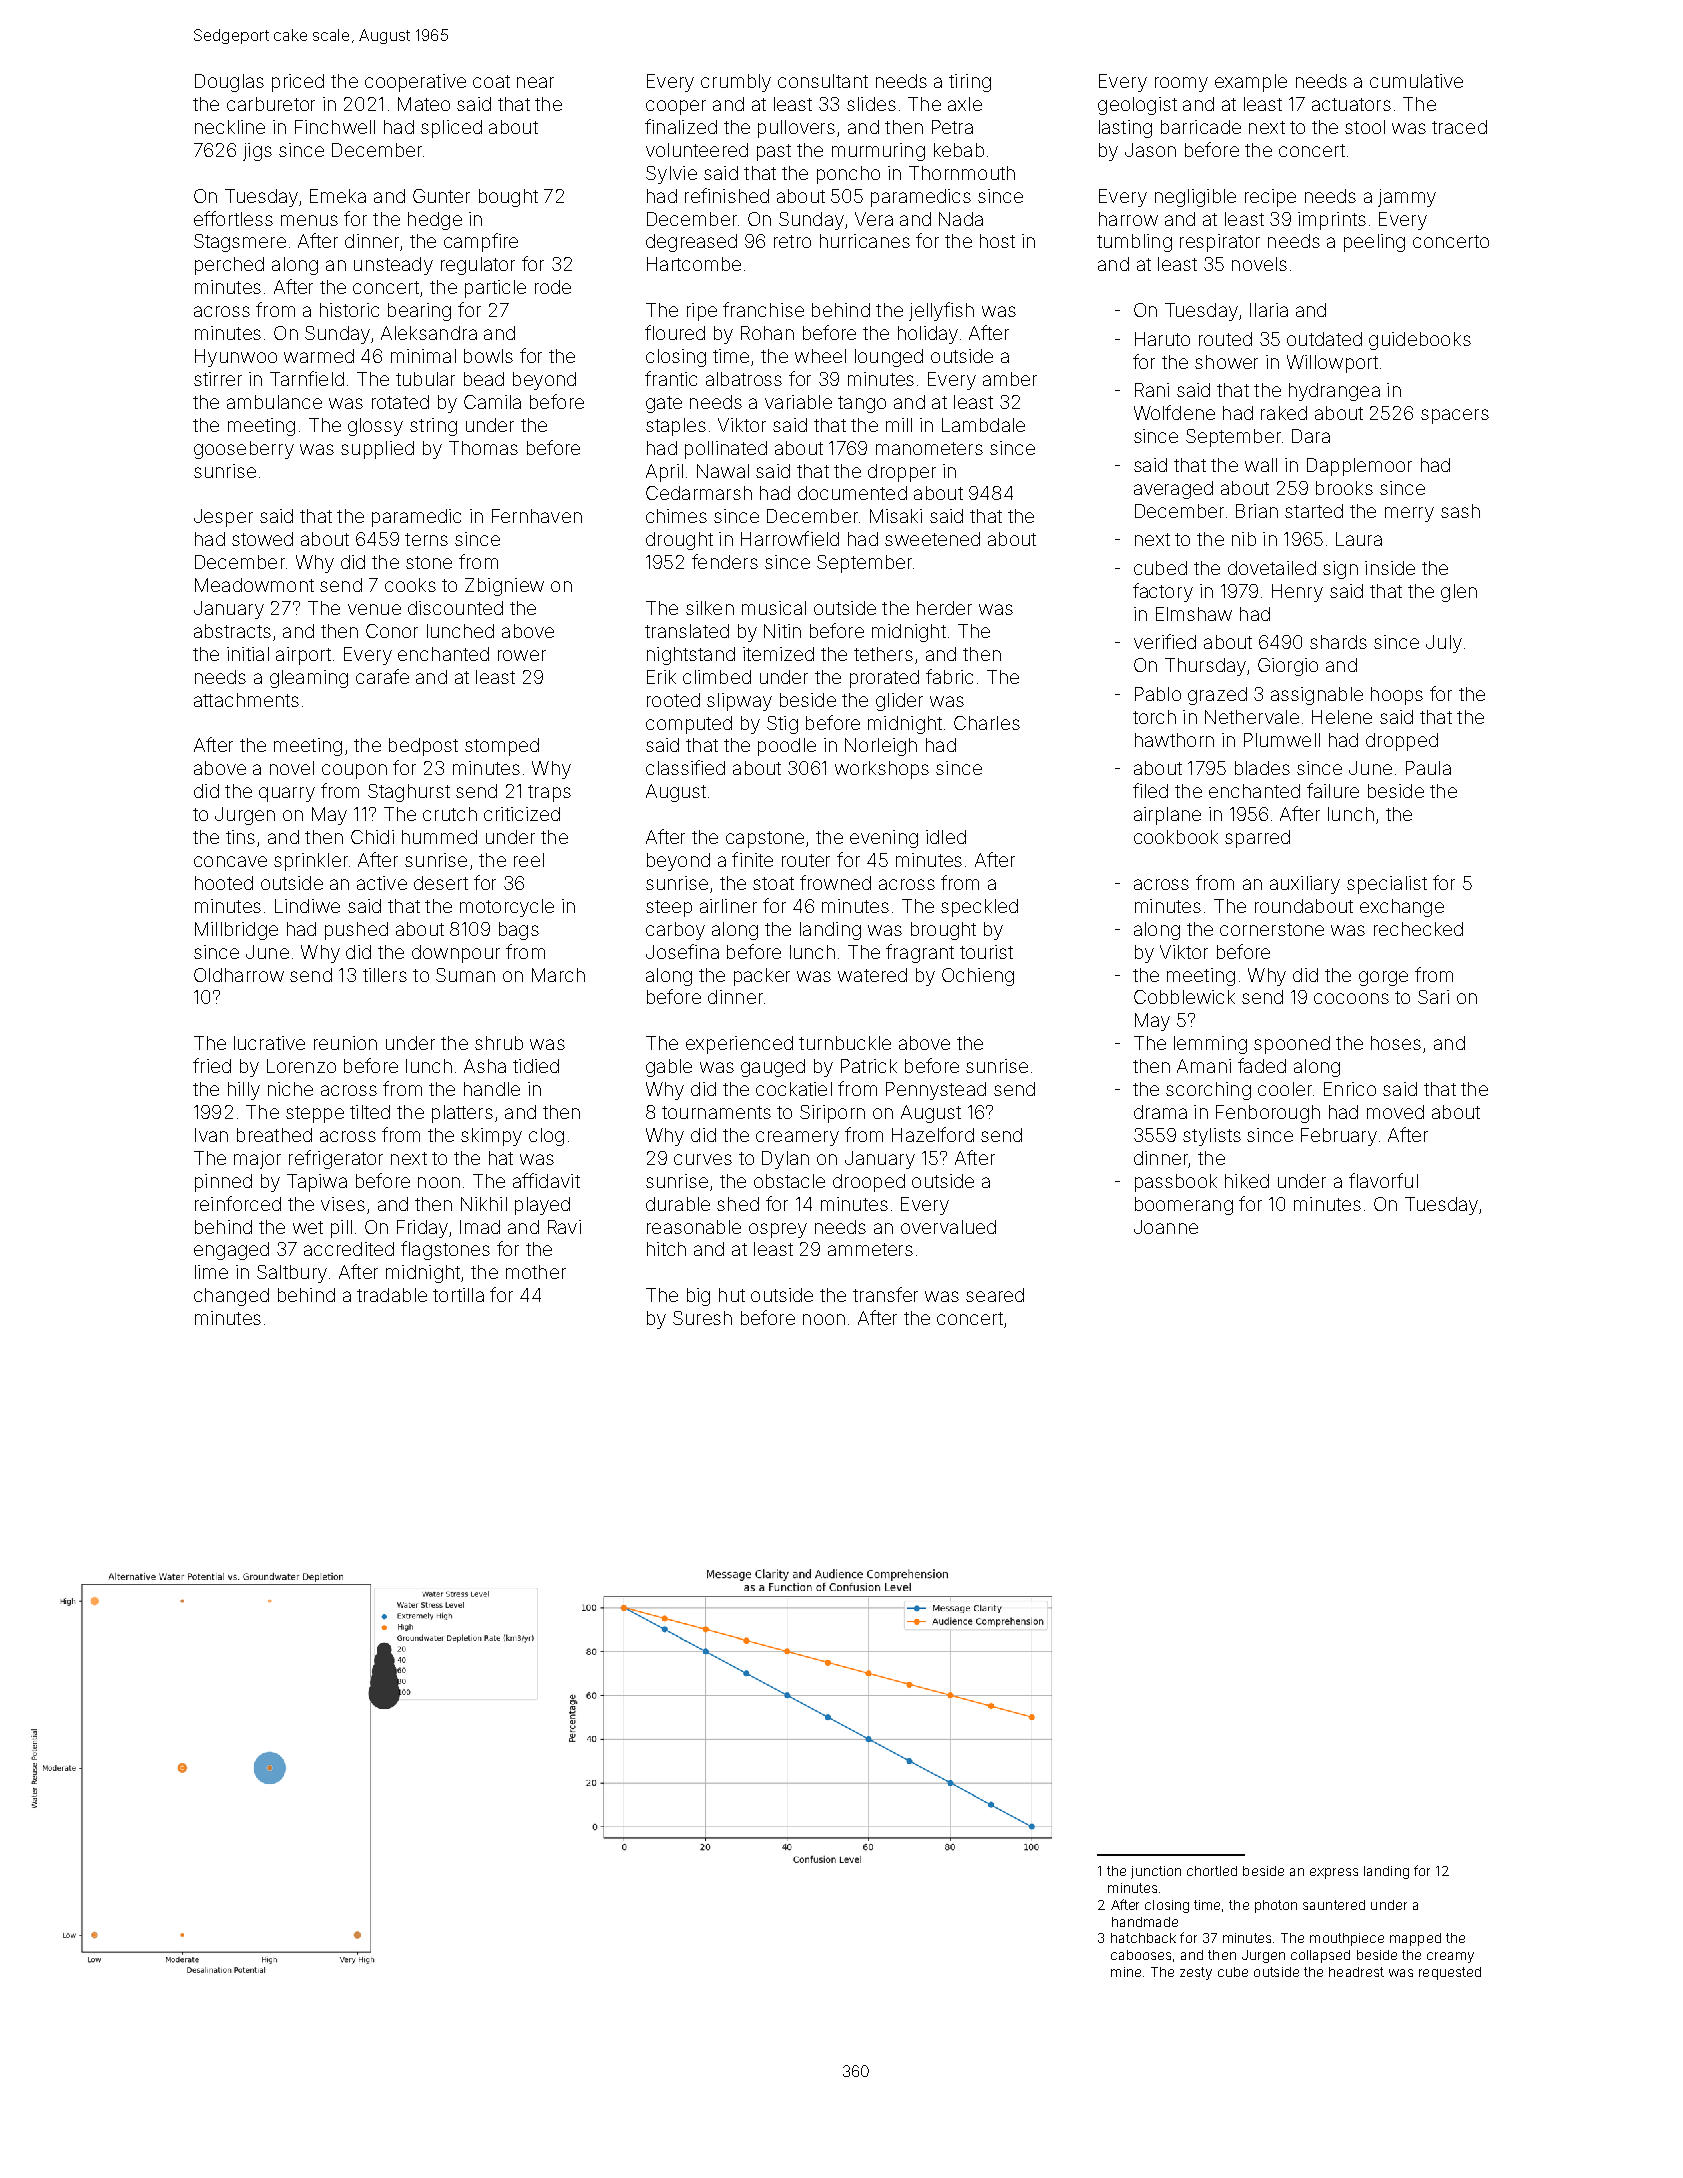  I want to click on Paula, so click(1428, 768).
